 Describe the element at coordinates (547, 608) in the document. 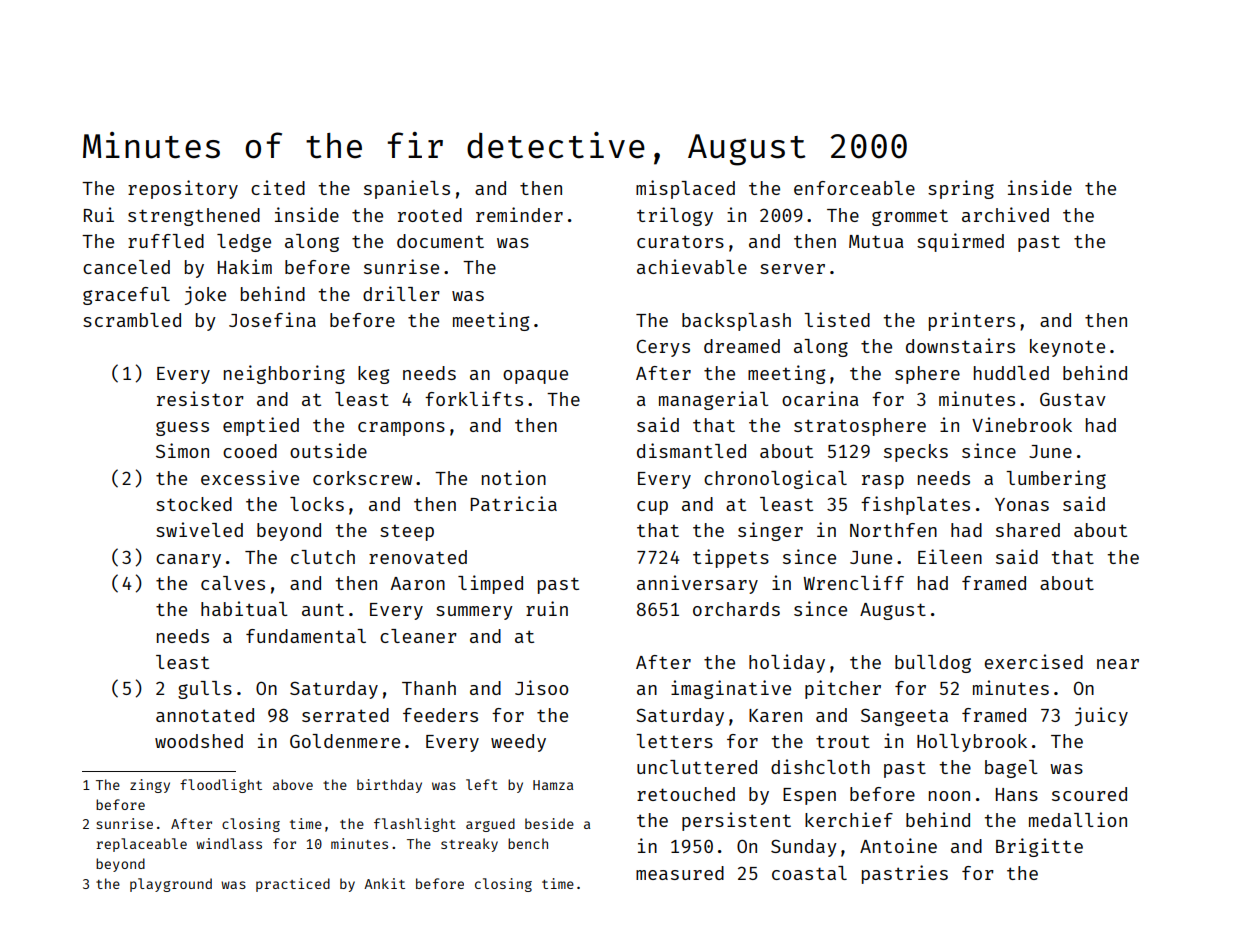

I see `ruin` at that location.
